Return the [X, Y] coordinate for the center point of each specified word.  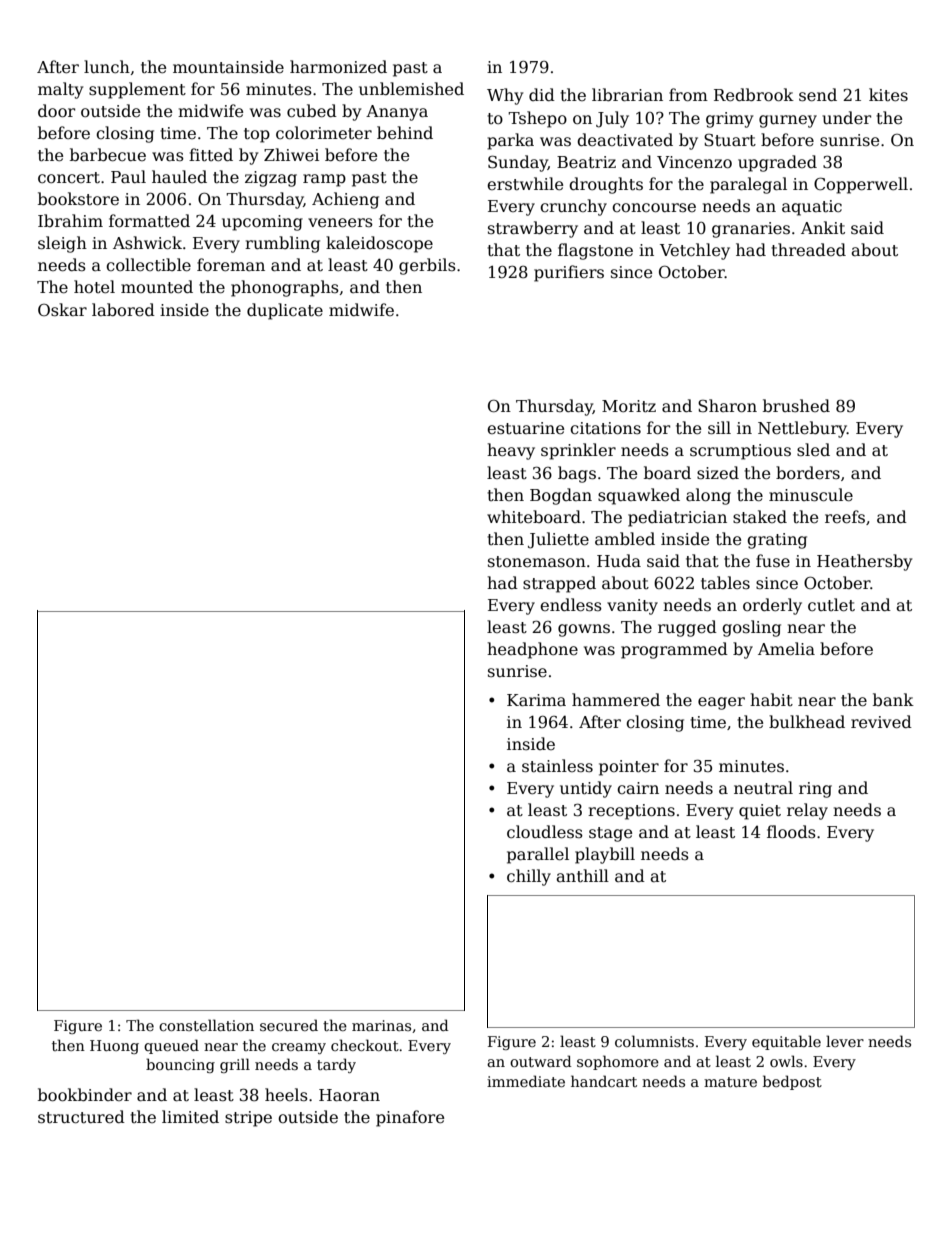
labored [123, 310]
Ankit [823, 227]
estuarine [525, 428]
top [257, 135]
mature [730, 1082]
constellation [206, 1025]
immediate [526, 1081]
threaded [808, 250]
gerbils [427, 266]
